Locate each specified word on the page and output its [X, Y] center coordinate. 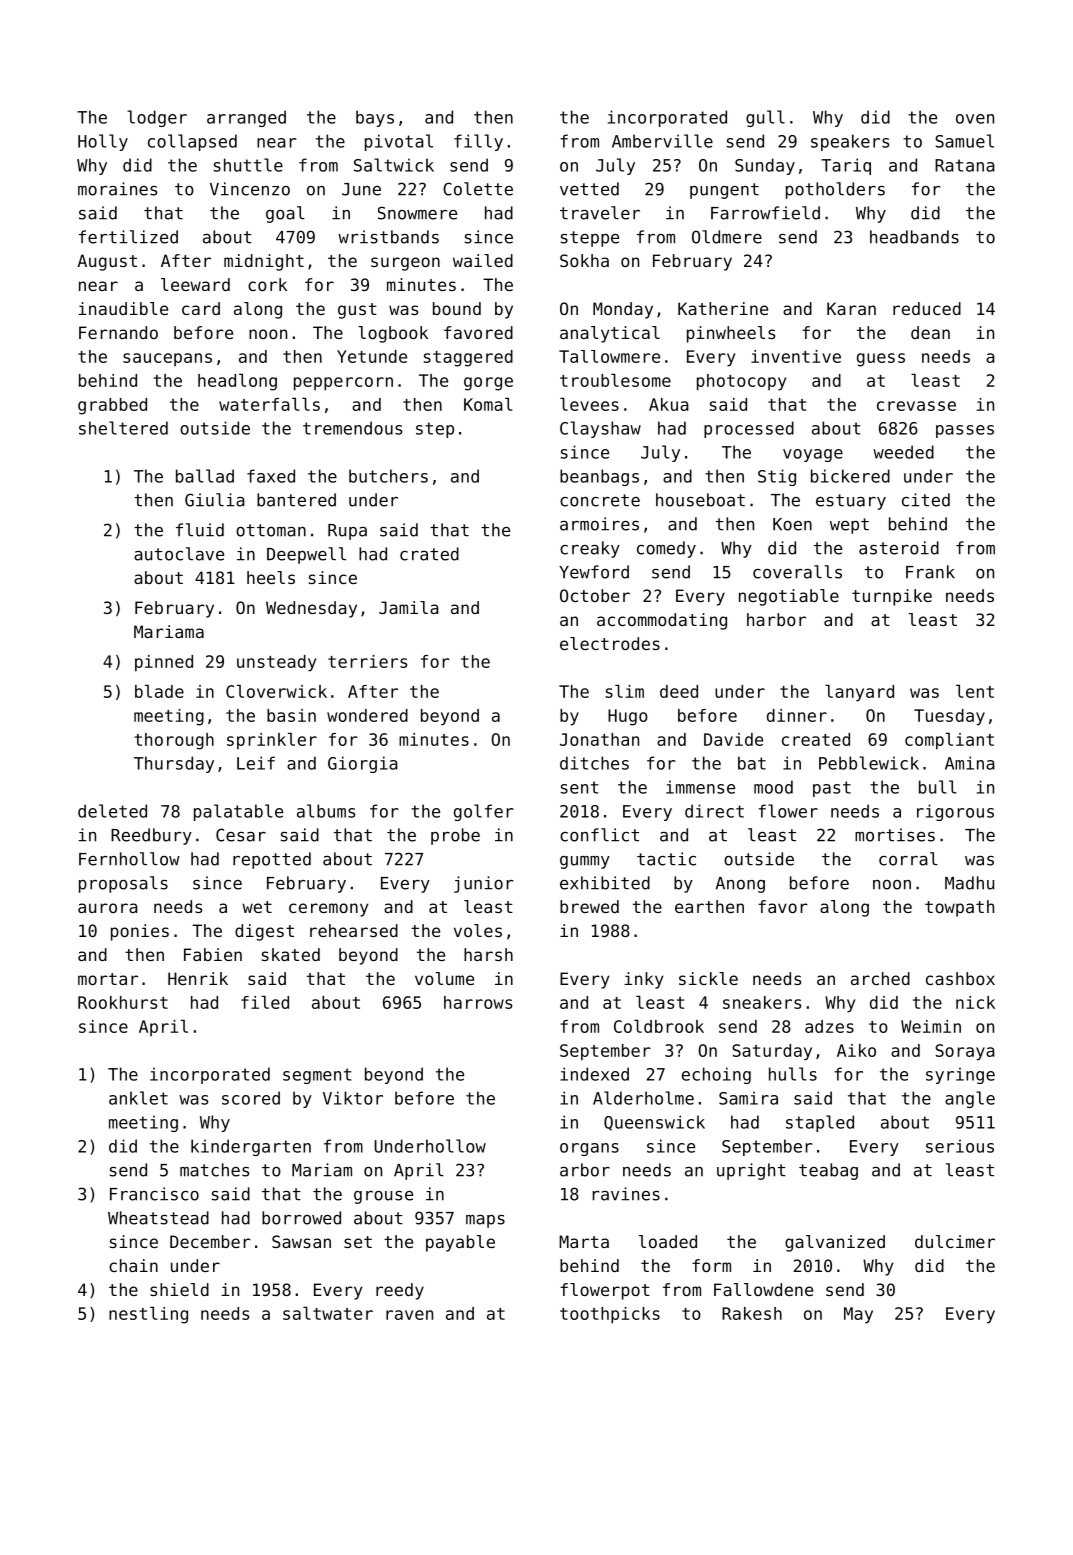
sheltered [123, 428]
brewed [589, 906]
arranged [246, 118]
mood [773, 787]
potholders [835, 190]
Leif [256, 763]
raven [409, 1315]
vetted [589, 189]
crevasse [916, 406]
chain [133, 1265]
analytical [610, 334]
